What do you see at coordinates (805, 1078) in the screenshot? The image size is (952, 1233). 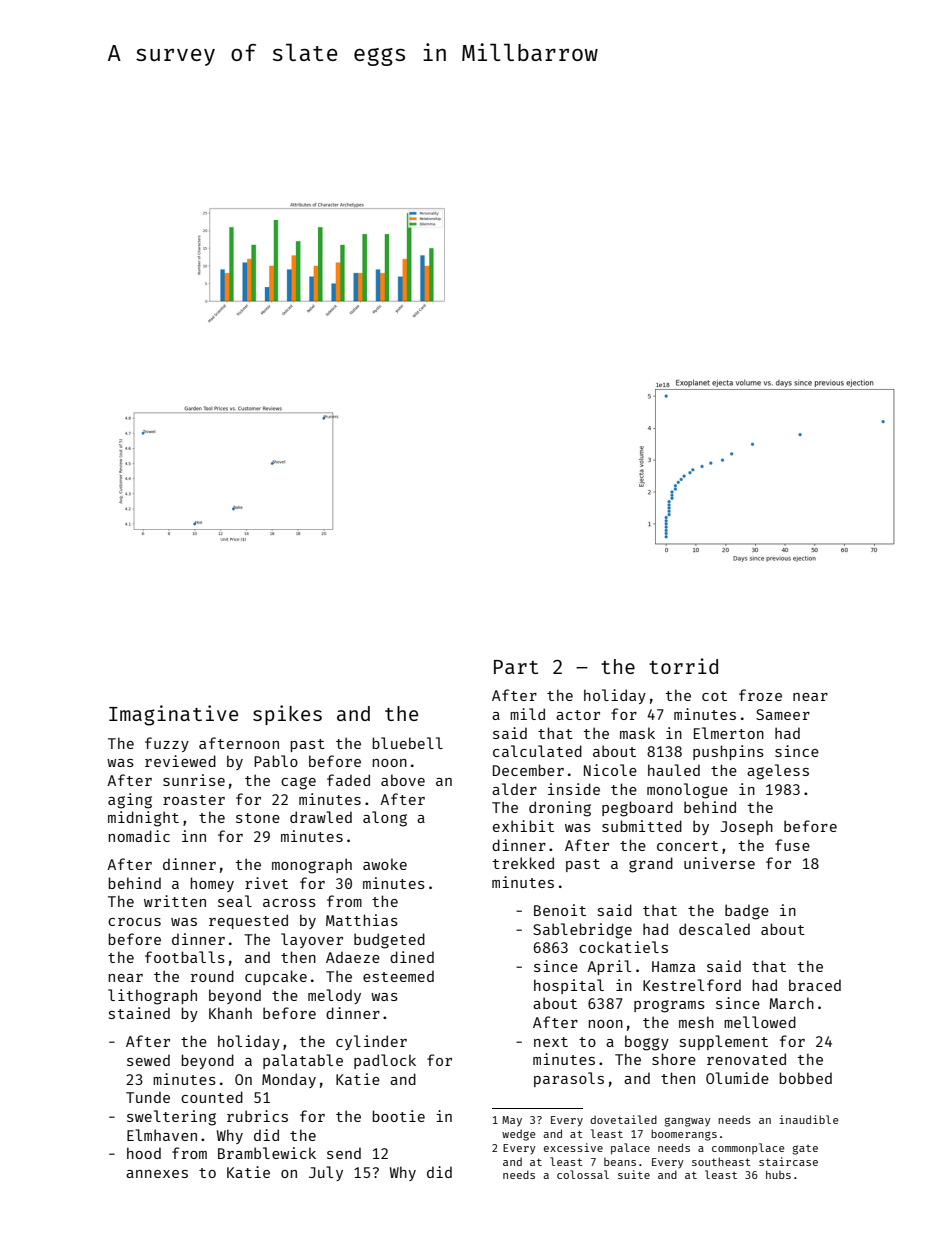 I see `bobbed` at bounding box center [805, 1078].
